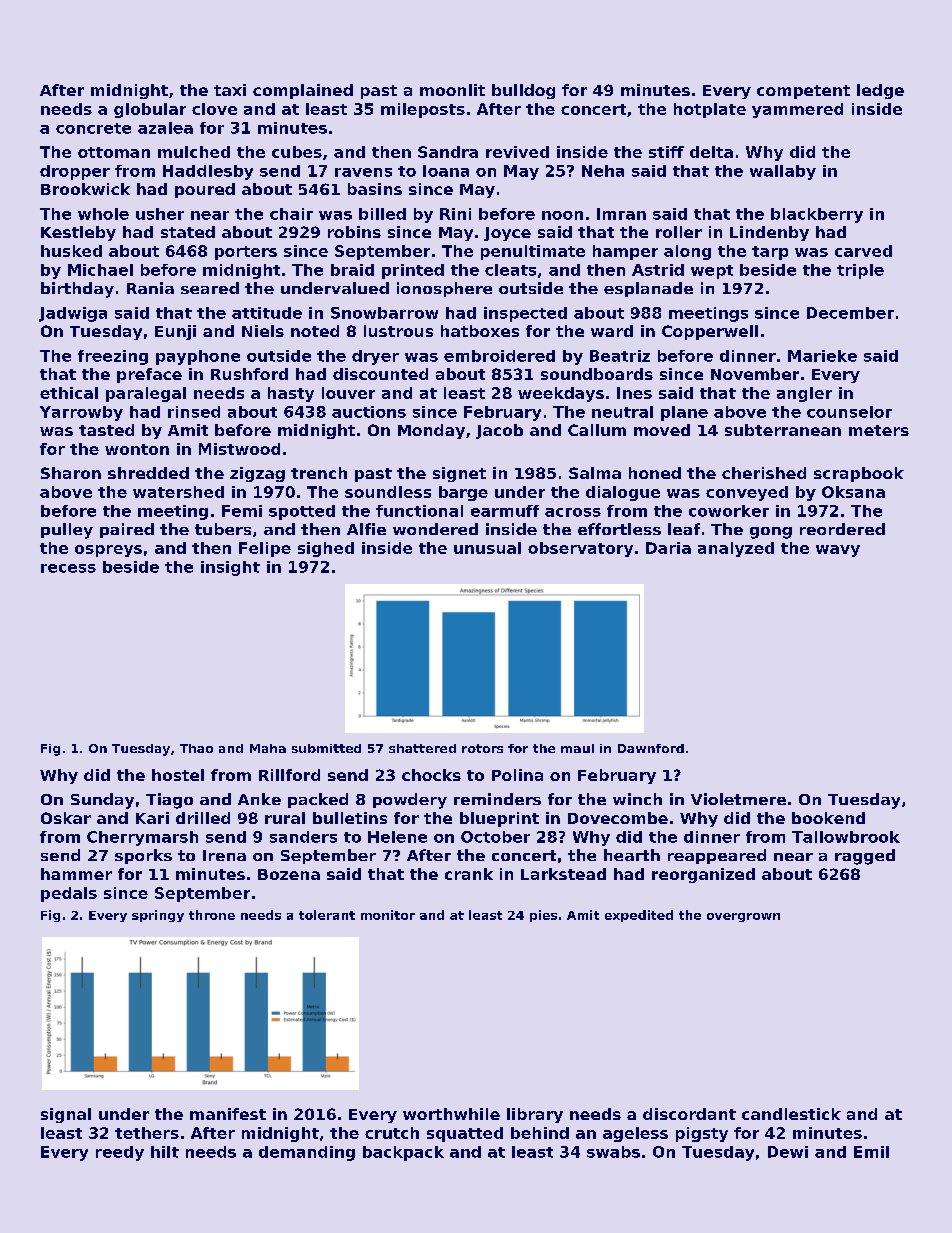 The height and width of the image is (1233, 952). I want to click on bookend, so click(828, 818).
